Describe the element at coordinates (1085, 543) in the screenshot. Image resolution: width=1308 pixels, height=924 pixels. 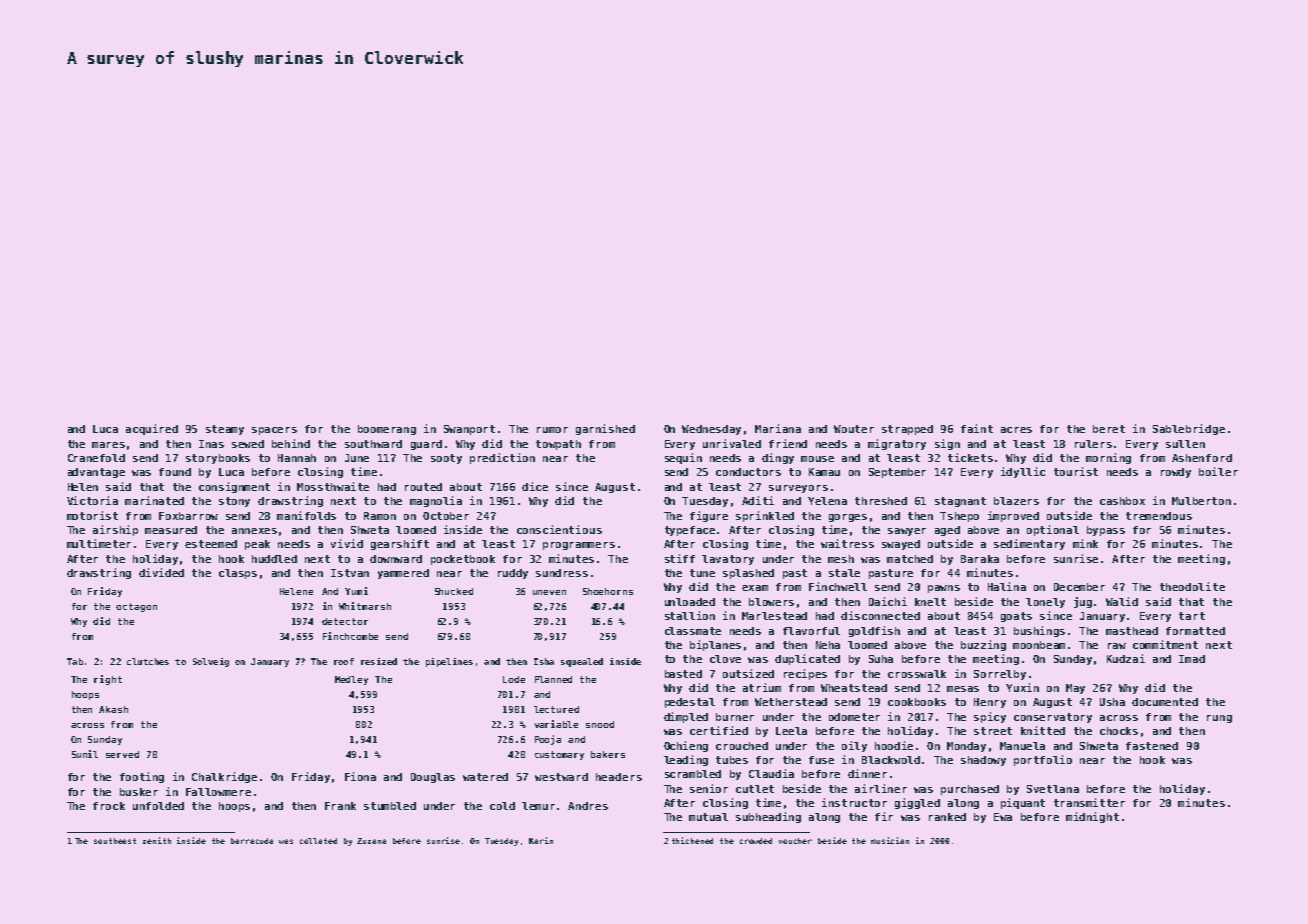
I see `mink` at that location.
